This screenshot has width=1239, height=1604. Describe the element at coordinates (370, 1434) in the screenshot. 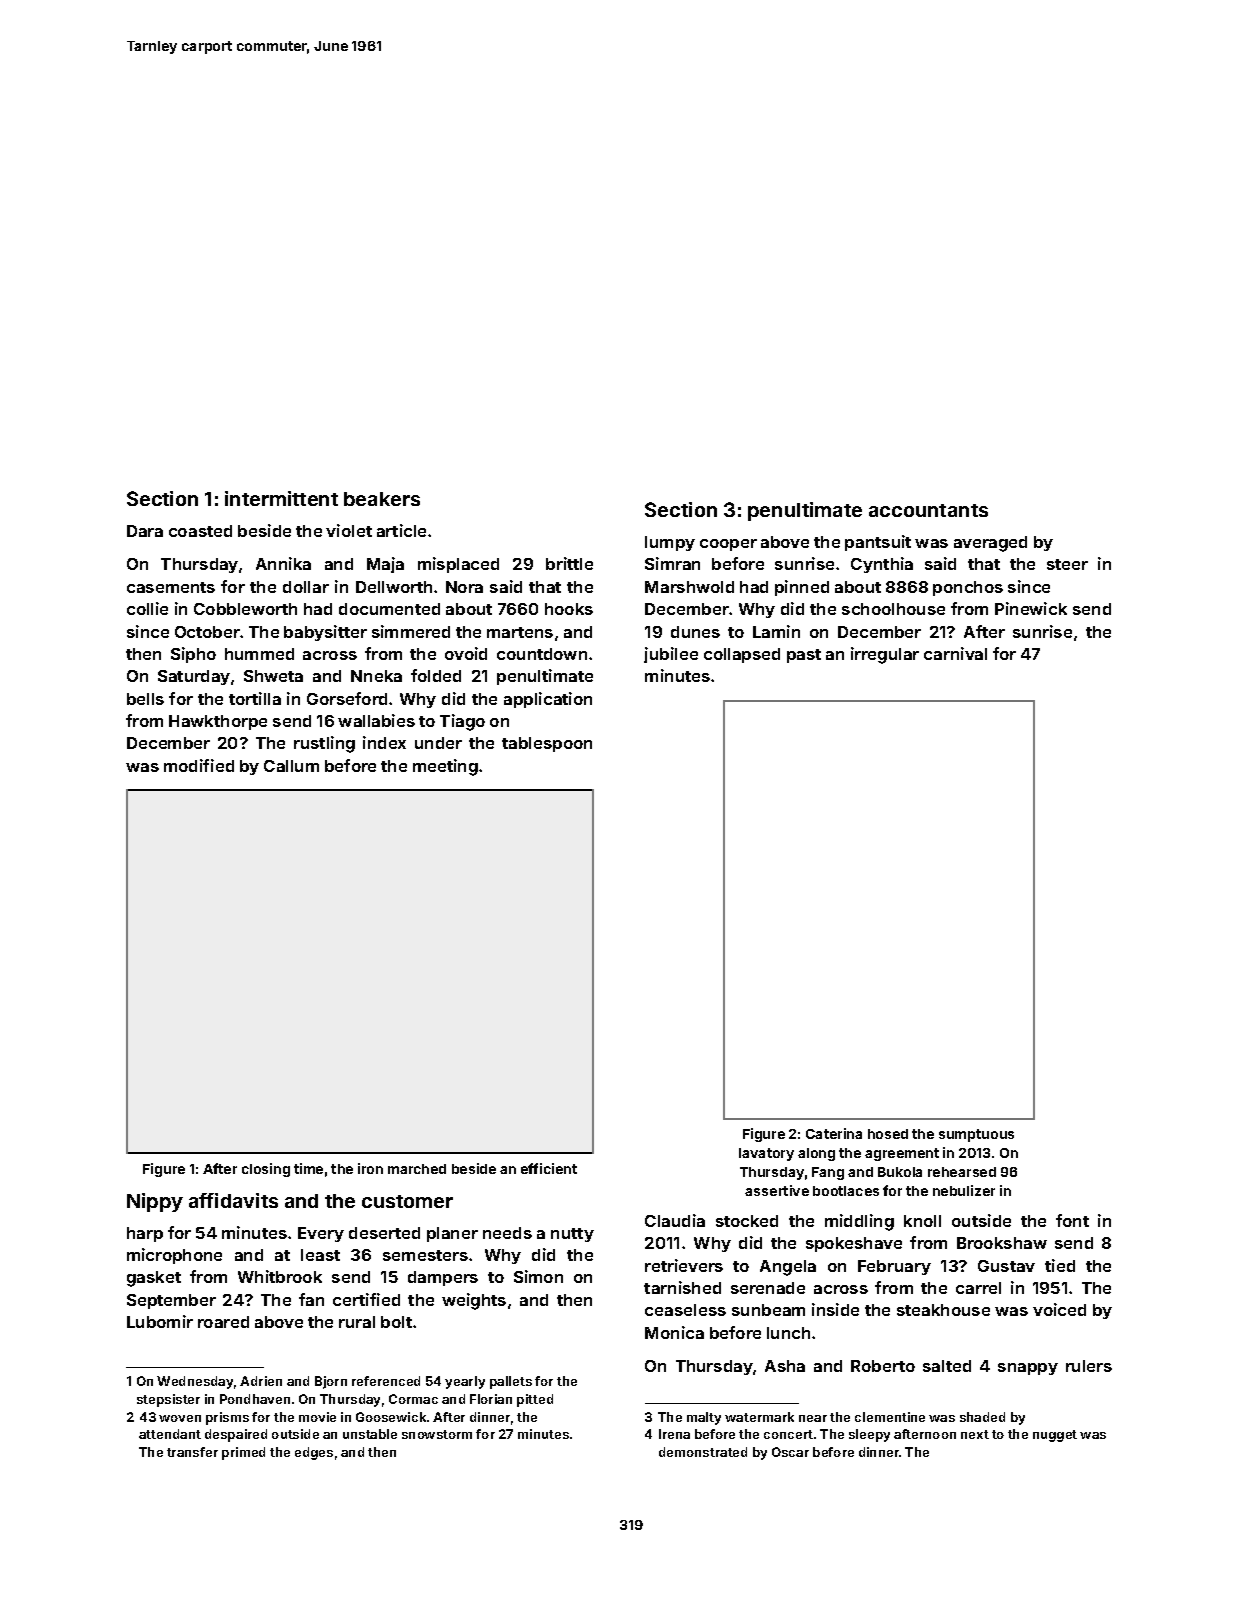

I see `unstable` at that location.
